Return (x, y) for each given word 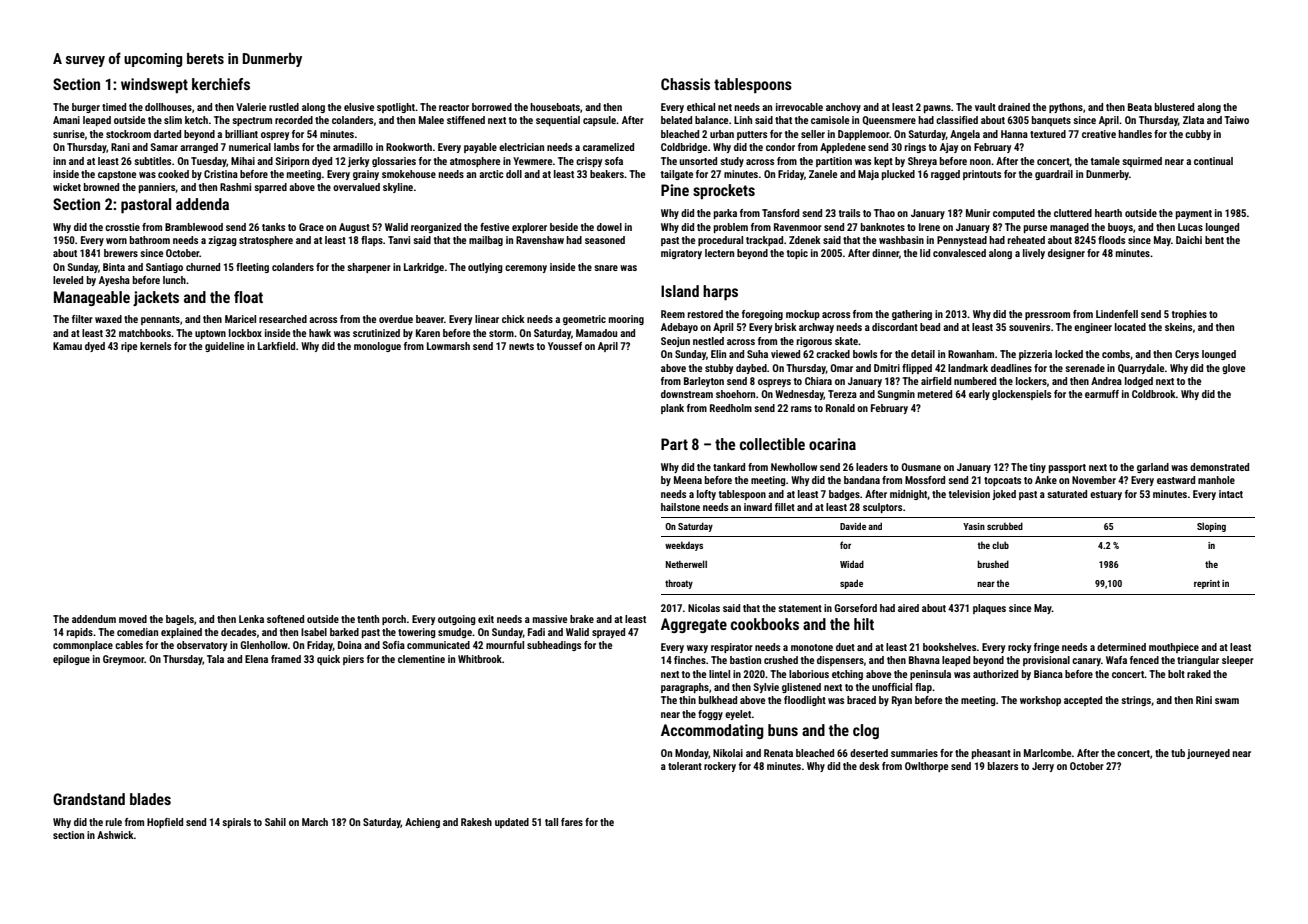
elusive (359, 107)
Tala (215, 659)
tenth (368, 619)
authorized (995, 674)
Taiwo (1236, 120)
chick (513, 319)
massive (550, 619)
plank (672, 409)
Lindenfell (1117, 314)
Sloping (1211, 527)
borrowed (492, 107)
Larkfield (276, 346)
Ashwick (115, 835)
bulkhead (718, 700)
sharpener (369, 268)
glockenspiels (1021, 395)
